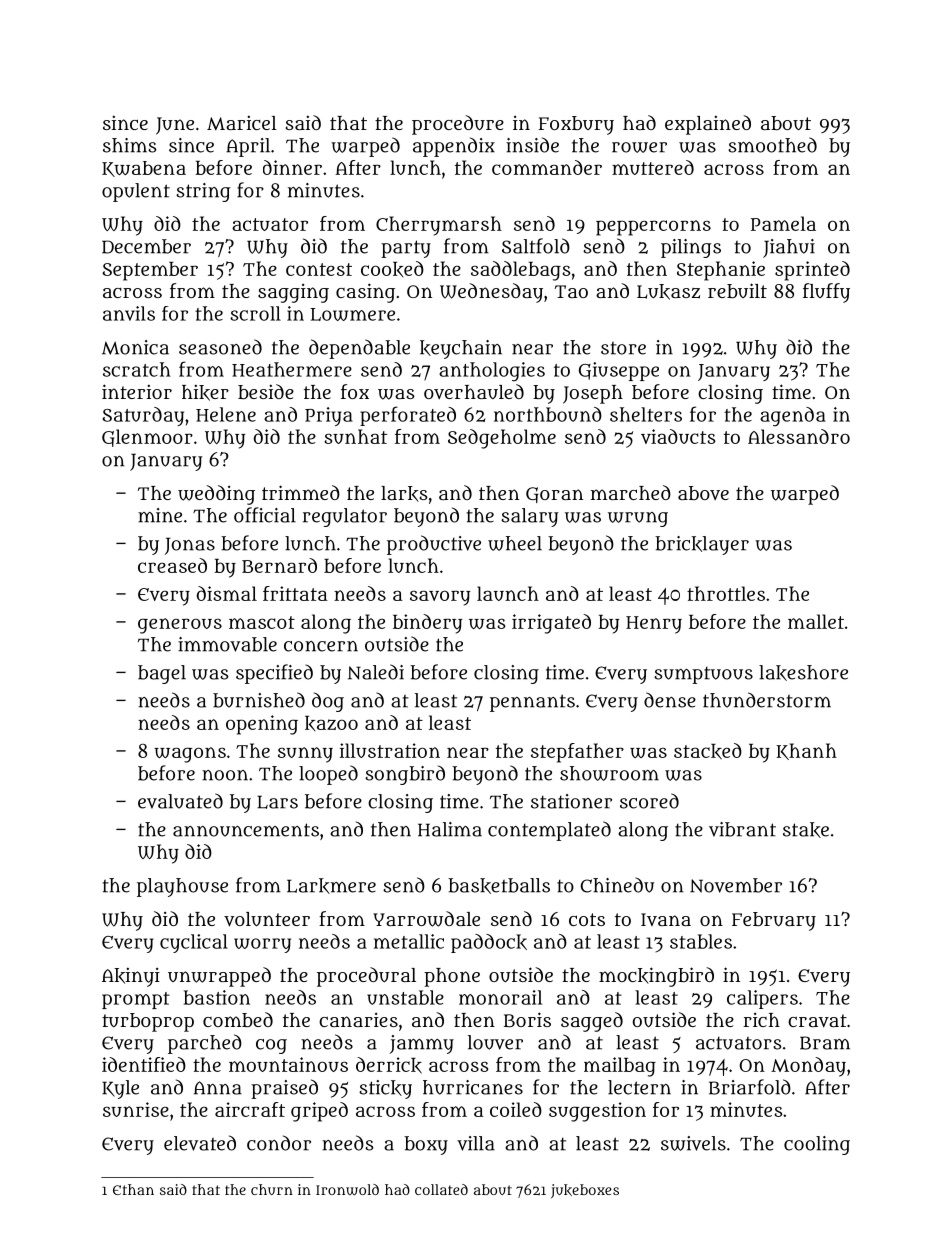 This screenshot has height=1233, width=952. Describe the element at coordinates (772, 145) in the screenshot. I see `smoothed` at that location.
